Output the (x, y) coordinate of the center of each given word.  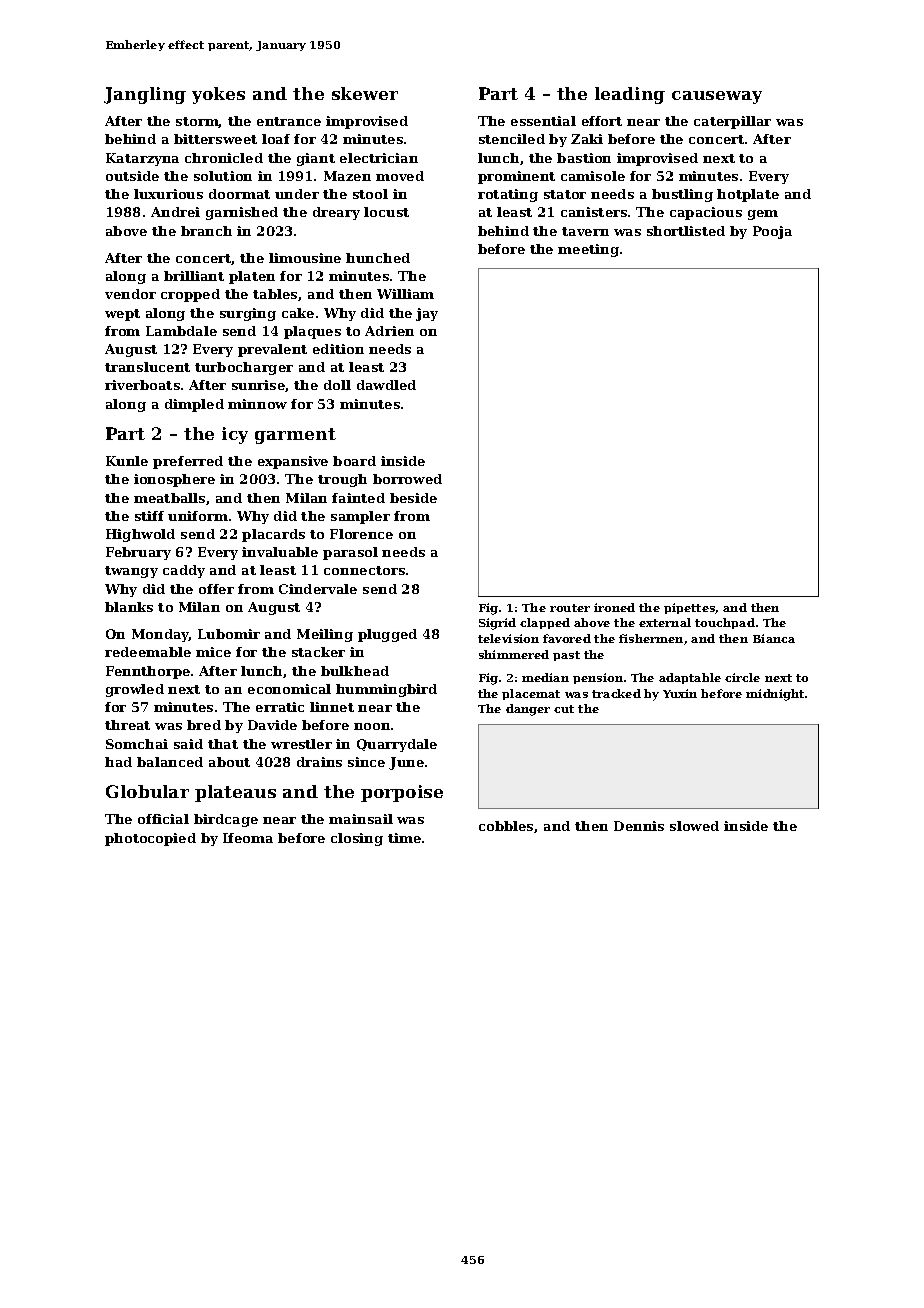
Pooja (772, 232)
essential (543, 121)
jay (427, 314)
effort (602, 121)
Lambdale (181, 331)
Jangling (145, 95)
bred (204, 725)
